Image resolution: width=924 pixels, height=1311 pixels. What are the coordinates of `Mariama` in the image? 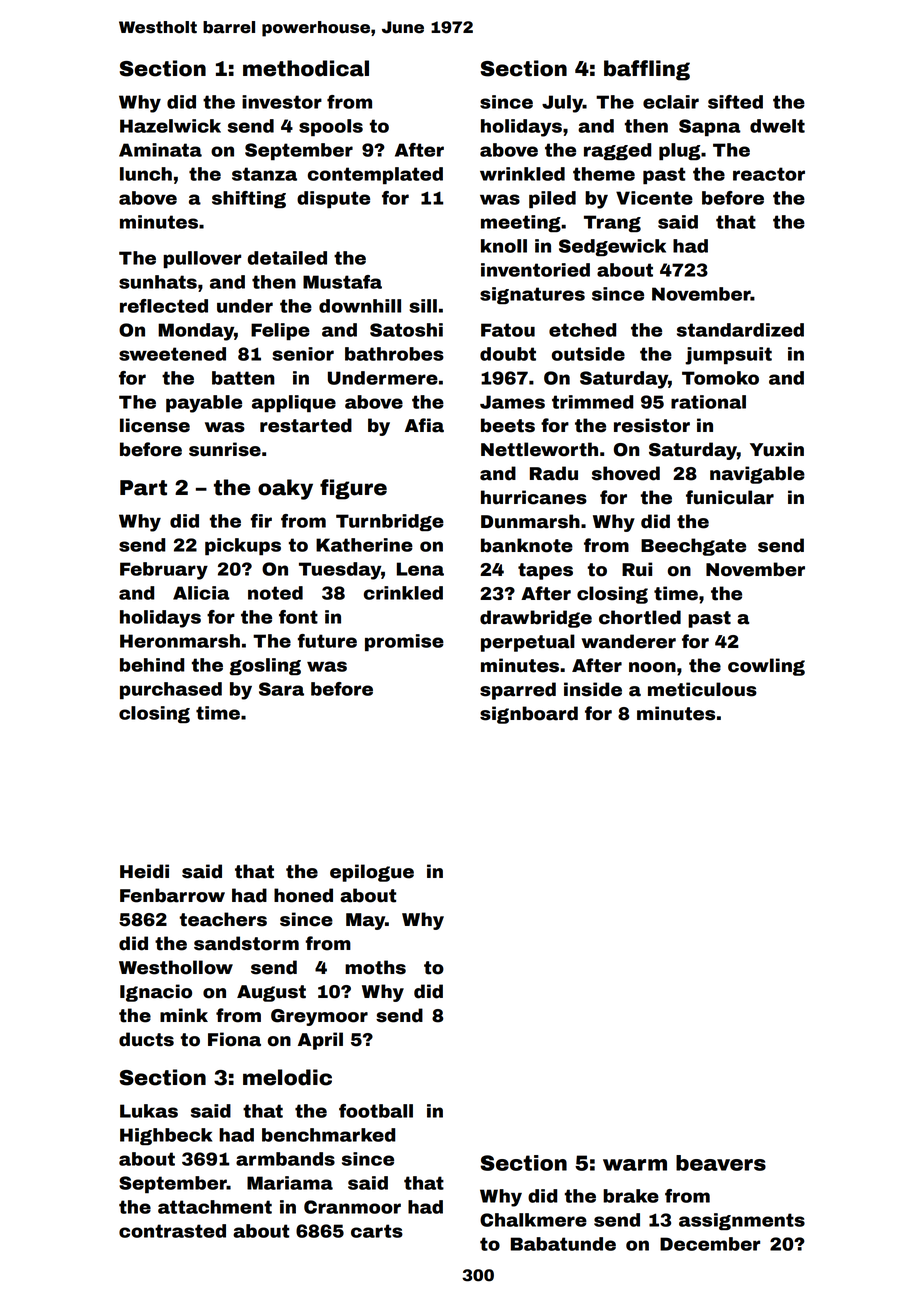 It's located at (290, 1183).
